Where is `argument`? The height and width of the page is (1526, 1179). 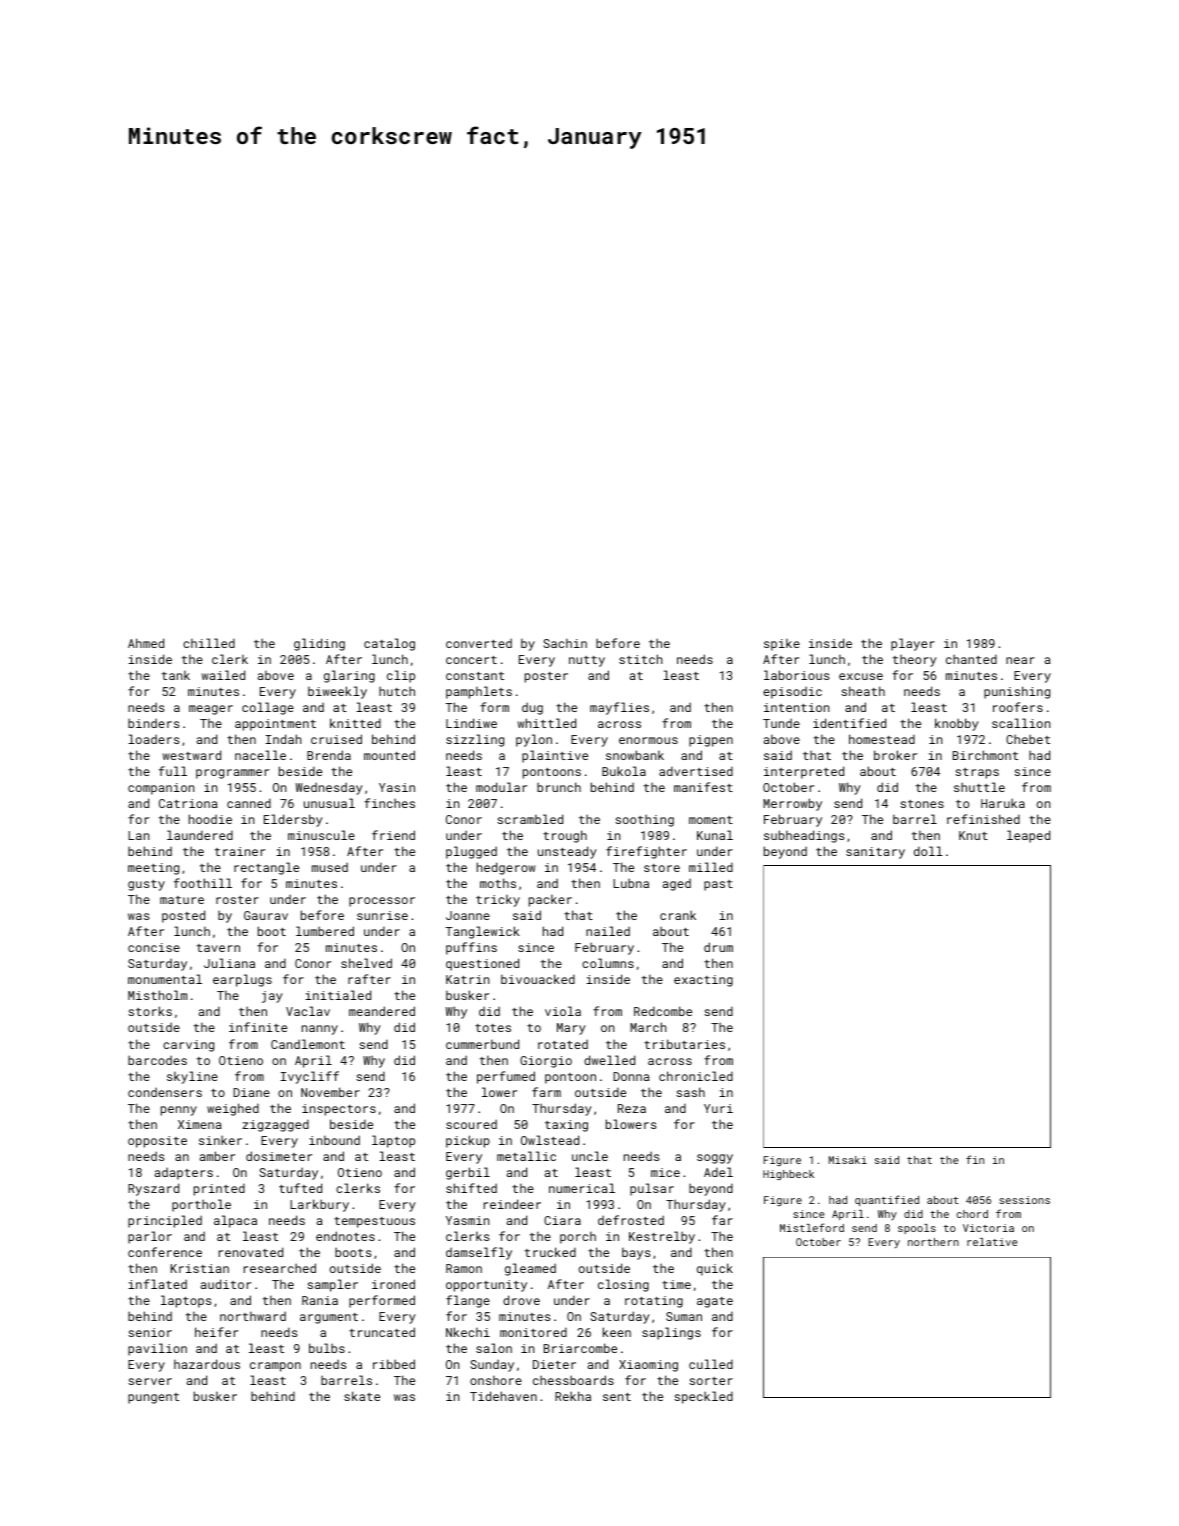 argument is located at coordinates (329, 1318).
